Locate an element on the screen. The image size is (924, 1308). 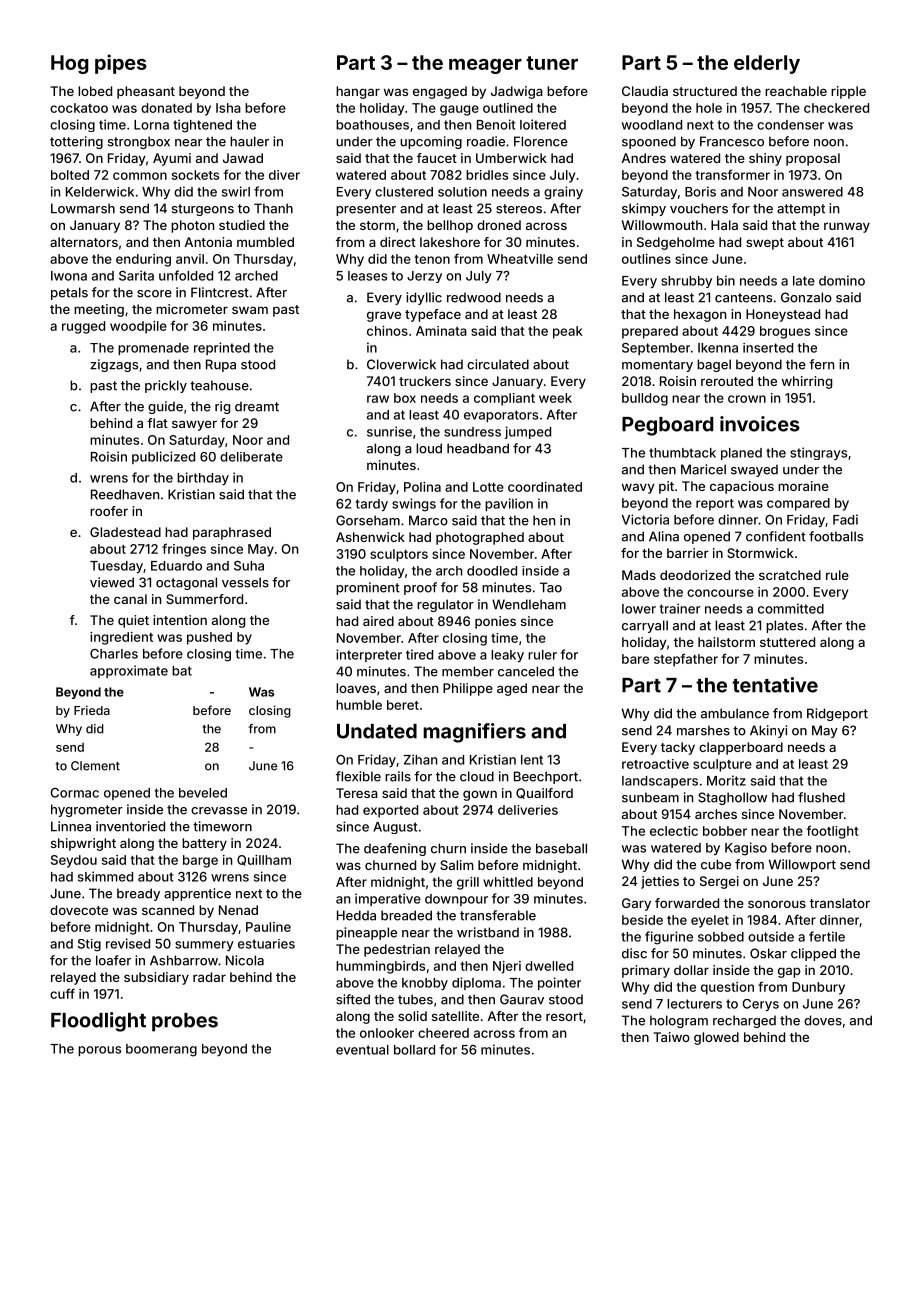
Undated is located at coordinates (377, 731).
